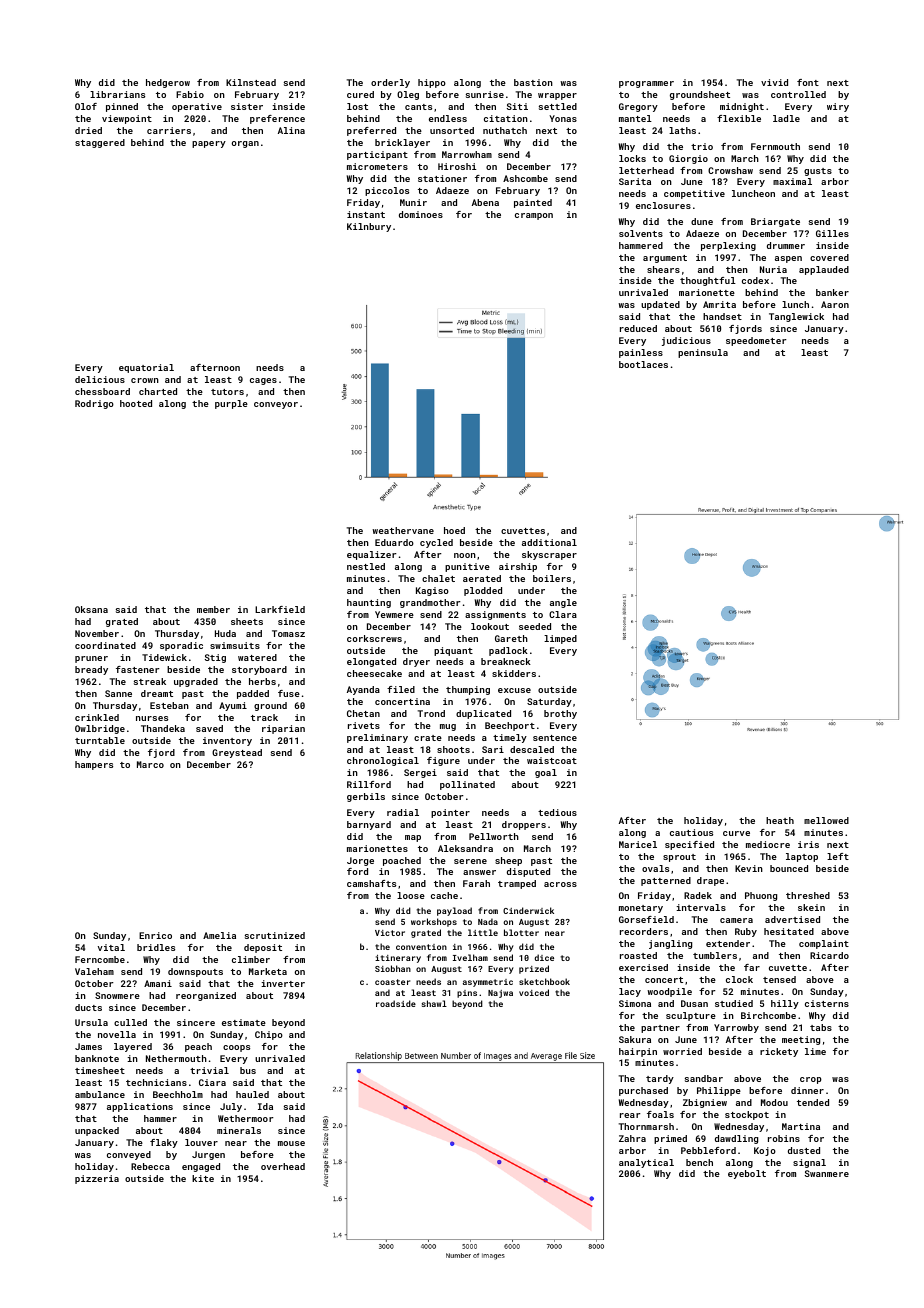 This screenshot has width=924, height=1308. What do you see at coordinates (251, 82) in the screenshot?
I see `Kilnstead` at bounding box center [251, 82].
